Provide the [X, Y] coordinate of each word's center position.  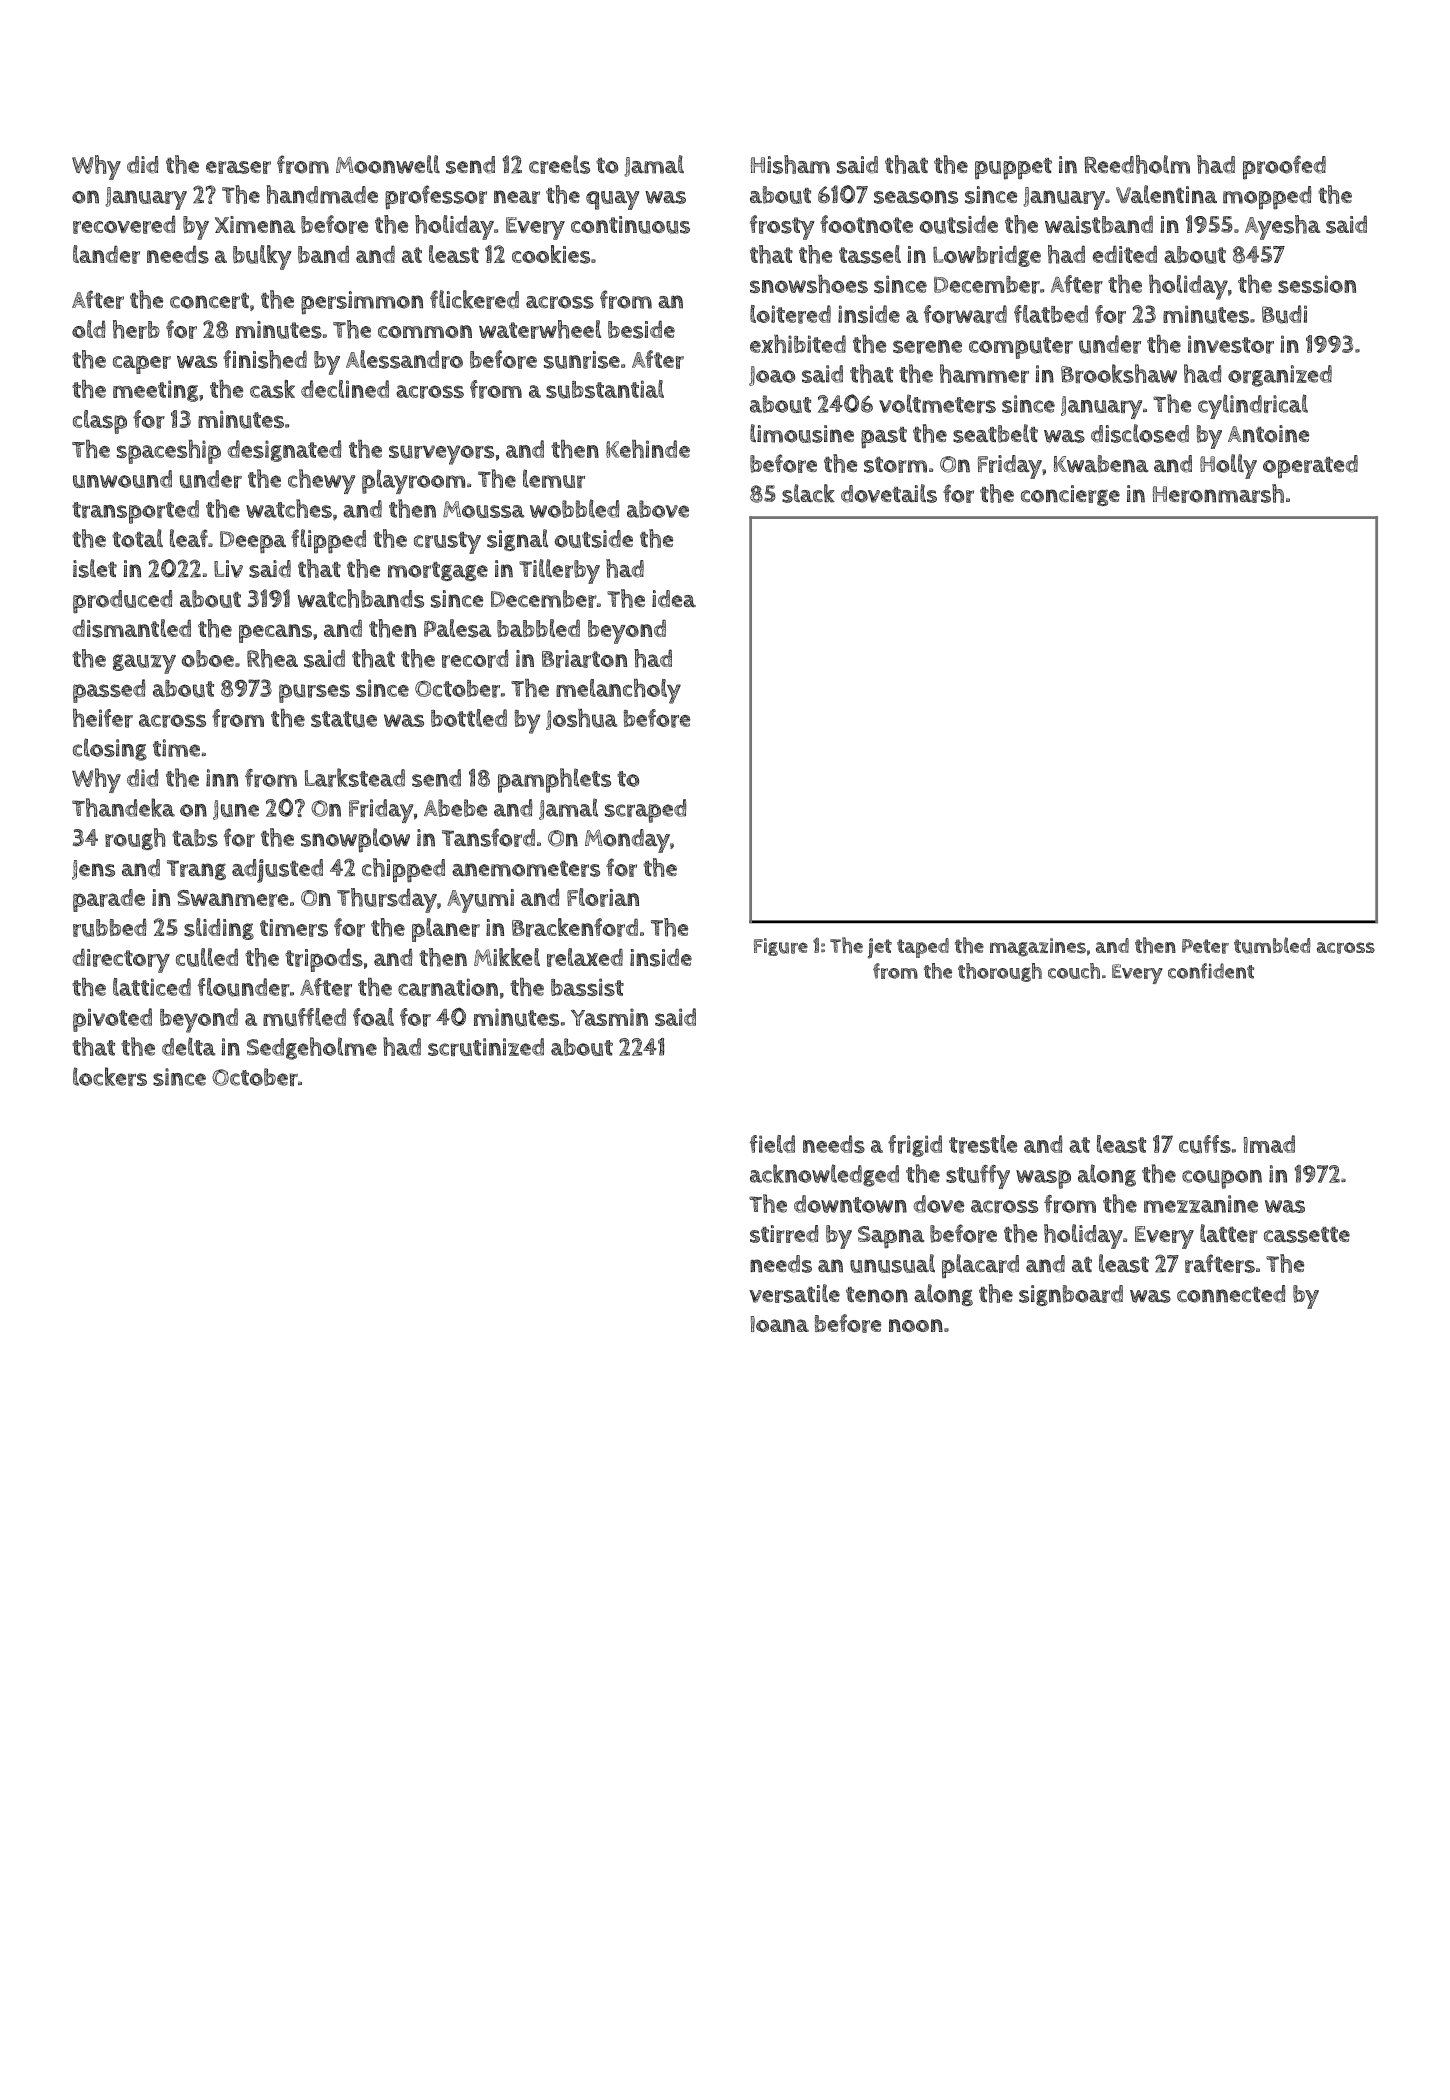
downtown [850, 1204]
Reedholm [1137, 164]
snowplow [355, 840]
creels [559, 164]
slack [808, 493]
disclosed [1140, 433]
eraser [238, 167]
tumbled [1272, 945]
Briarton [584, 659]
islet [95, 568]
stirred [784, 1234]
